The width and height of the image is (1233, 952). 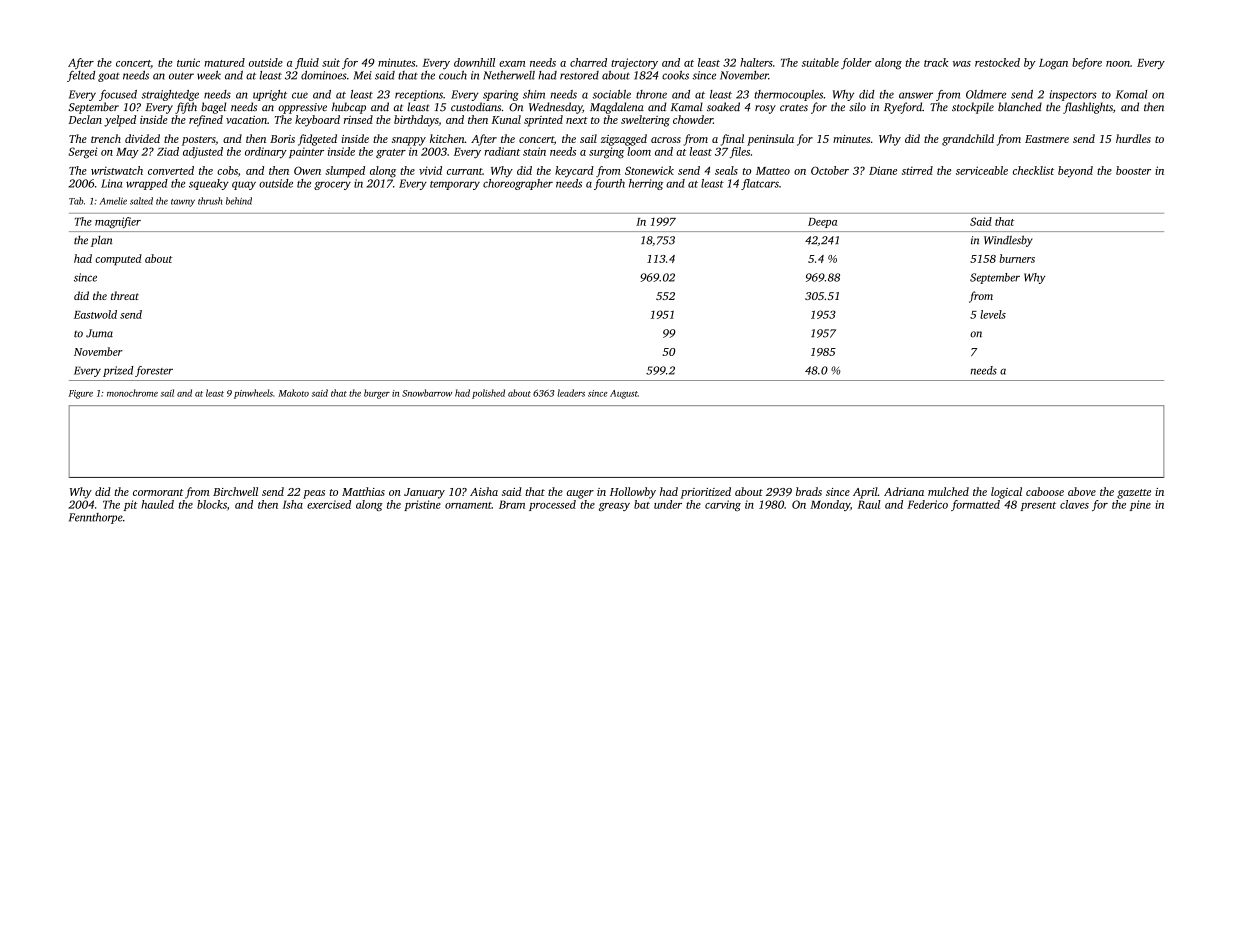 I want to click on behind, so click(x=239, y=201).
